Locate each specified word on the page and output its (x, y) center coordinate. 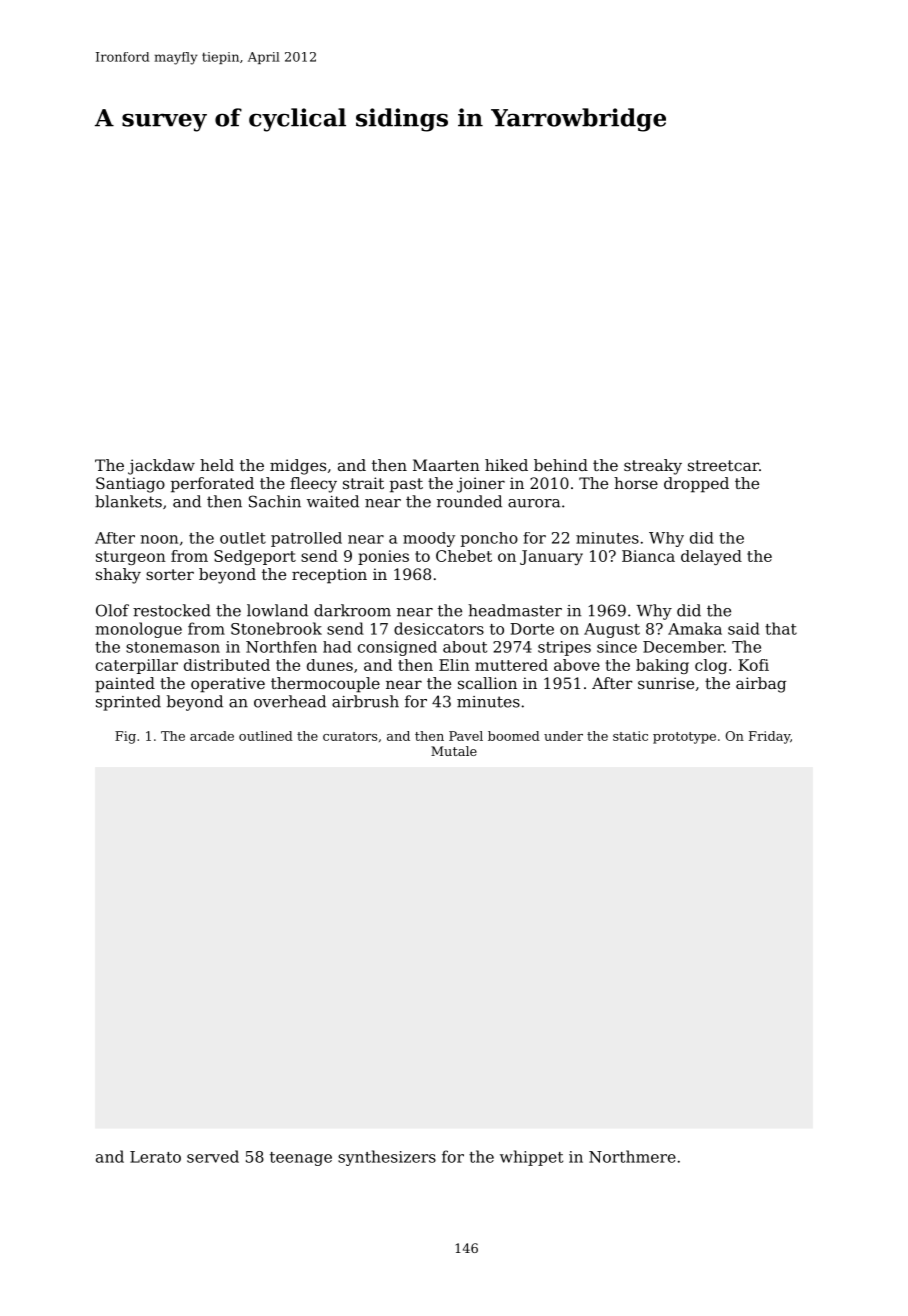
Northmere (632, 1156)
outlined (266, 736)
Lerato (155, 1157)
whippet (531, 1158)
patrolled (306, 539)
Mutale (454, 751)
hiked (506, 465)
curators (350, 736)
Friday (769, 737)
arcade (212, 736)
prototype (684, 738)
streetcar (723, 465)
